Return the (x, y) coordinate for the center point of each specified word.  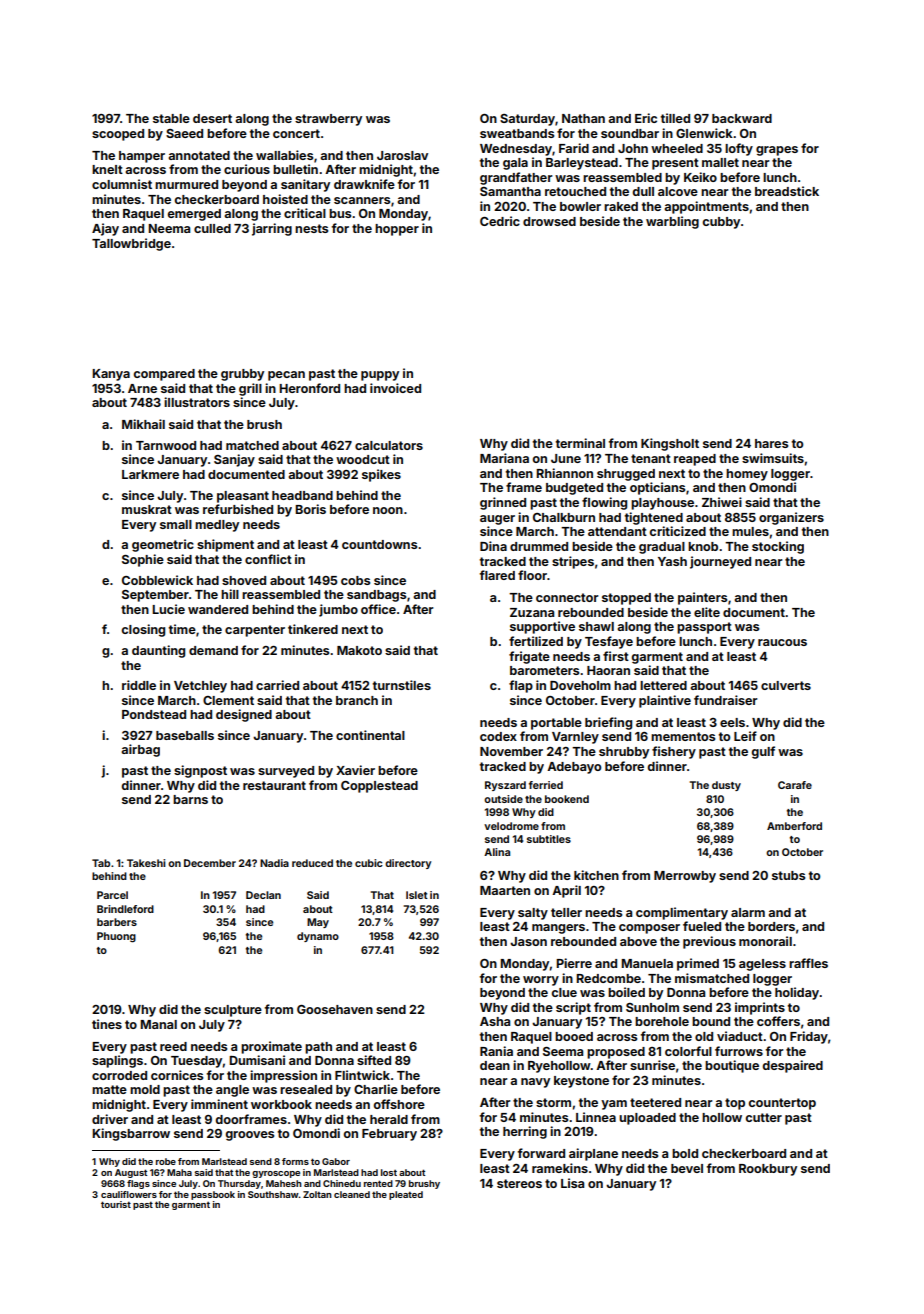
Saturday (527, 120)
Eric (646, 118)
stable (171, 118)
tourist (116, 1204)
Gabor (336, 1161)
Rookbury (768, 1170)
